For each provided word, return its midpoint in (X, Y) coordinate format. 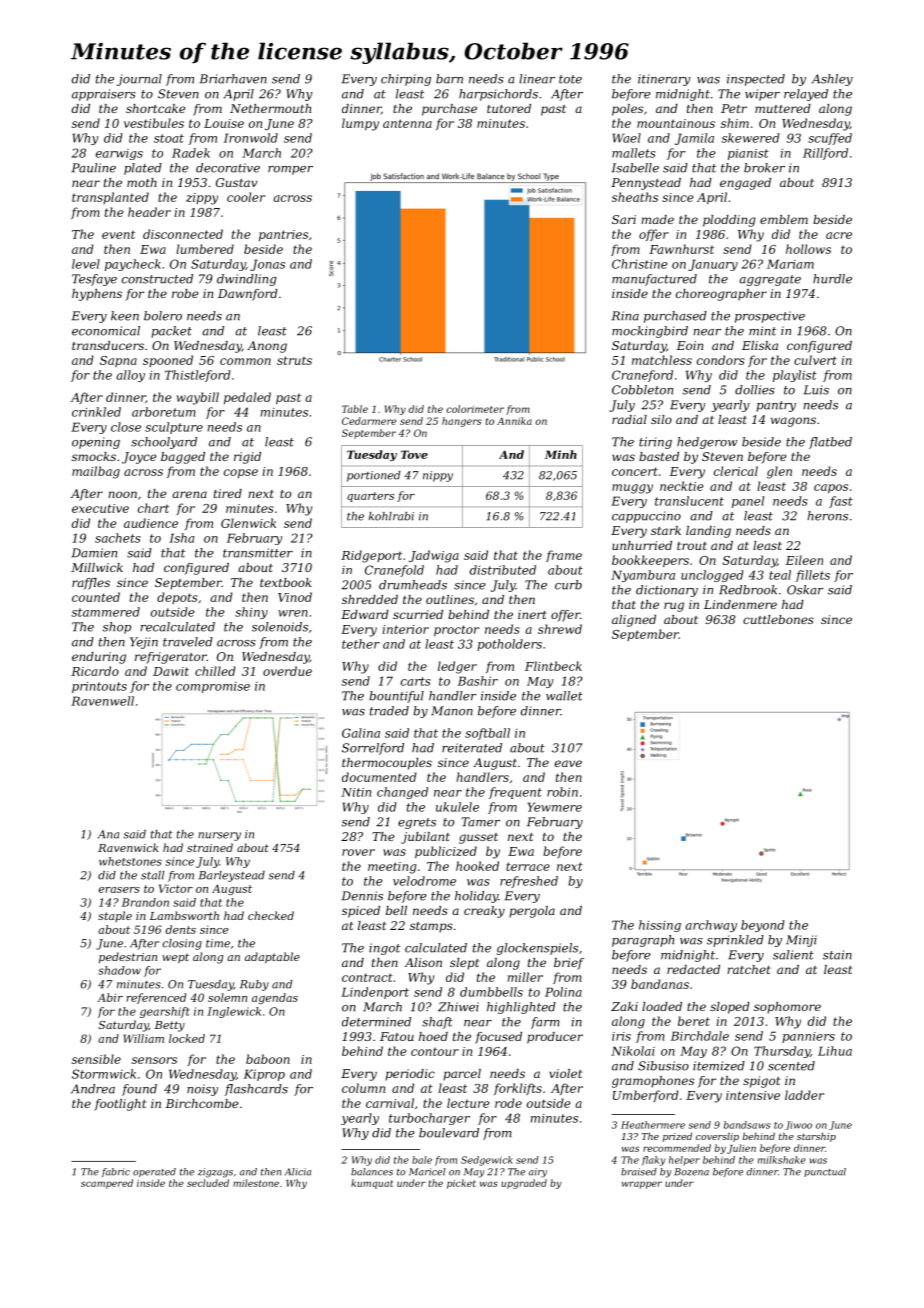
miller (525, 977)
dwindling (247, 280)
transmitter (258, 553)
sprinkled (735, 941)
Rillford (825, 154)
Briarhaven (233, 79)
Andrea (93, 1089)
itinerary (664, 80)
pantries (283, 235)
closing (182, 944)
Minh (561, 454)
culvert (815, 360)
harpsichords (498, 95)
